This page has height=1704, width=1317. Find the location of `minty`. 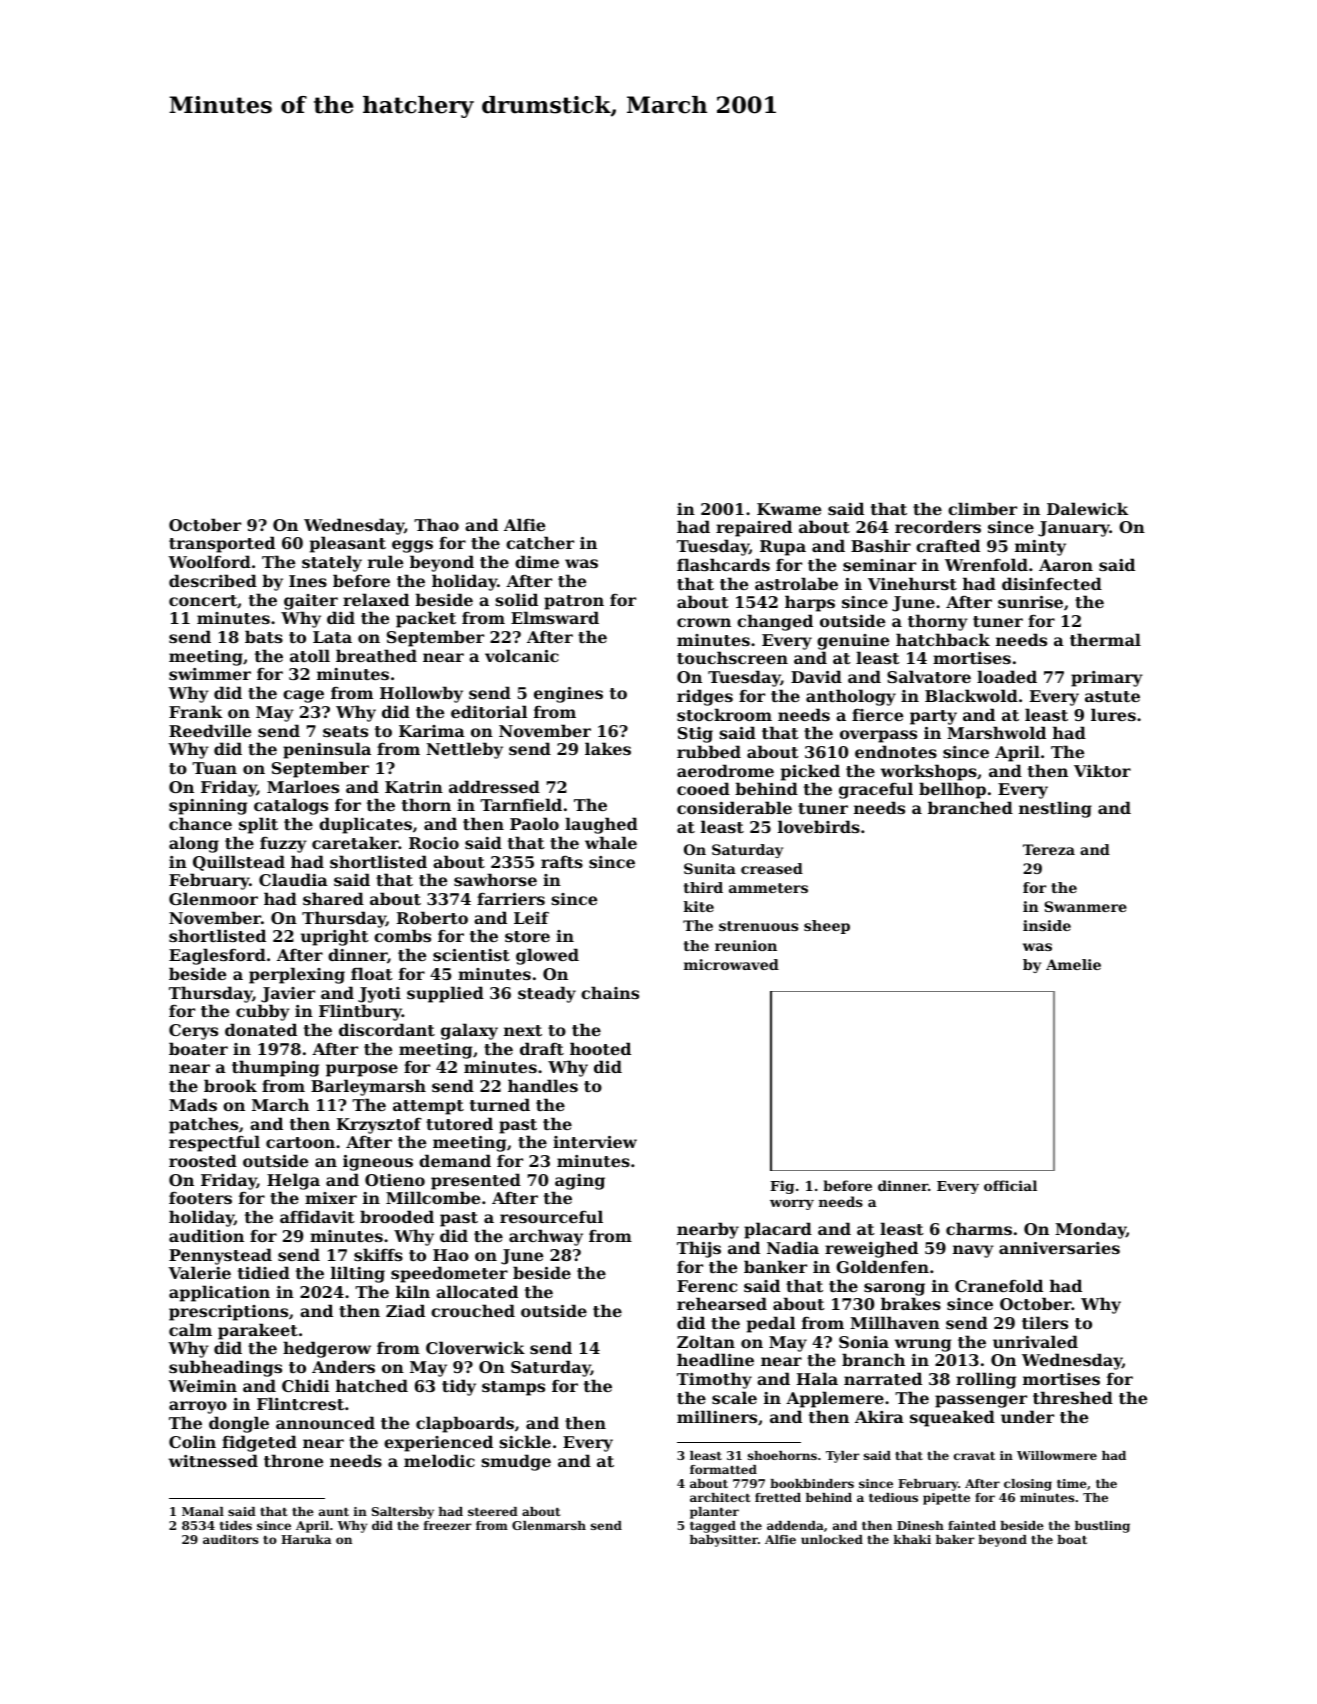

minty is located at coordinates (1040, 548).
